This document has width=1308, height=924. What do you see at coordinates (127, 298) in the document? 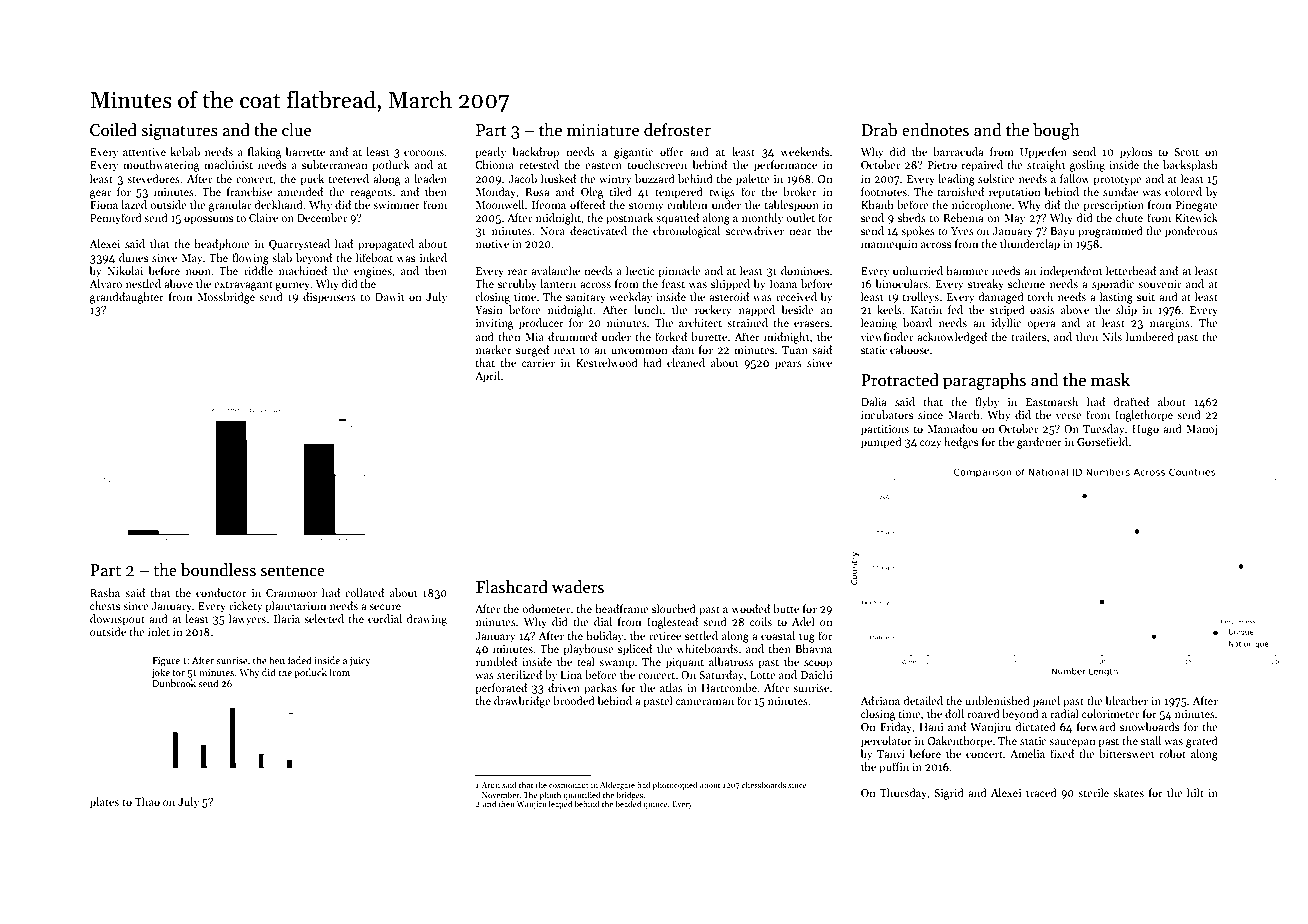
I see `granddaughter` at bounding box center [127, 298].
